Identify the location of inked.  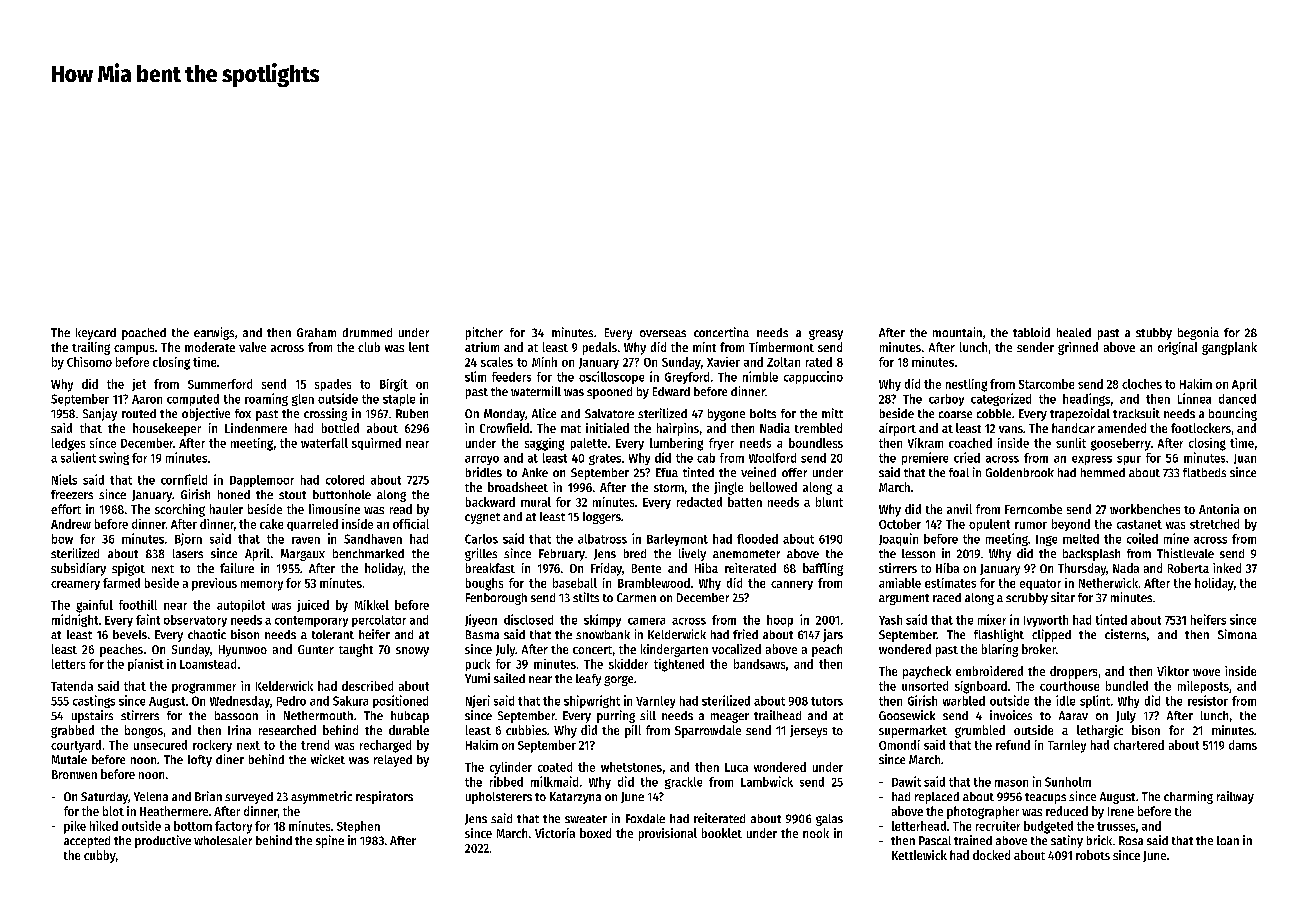
(1227, 568).
